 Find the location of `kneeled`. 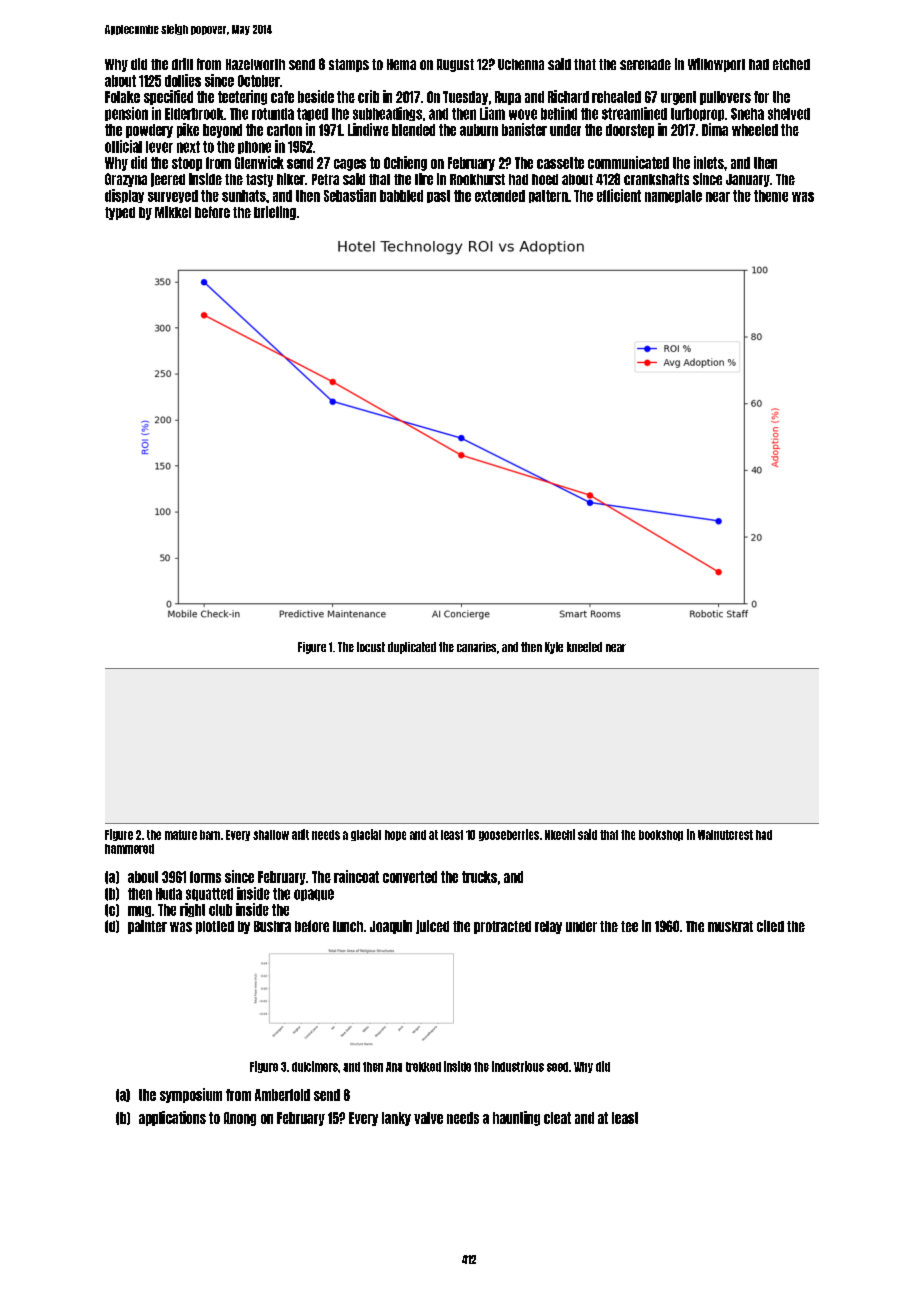

kneeled is located at coordinates (584, 647).
